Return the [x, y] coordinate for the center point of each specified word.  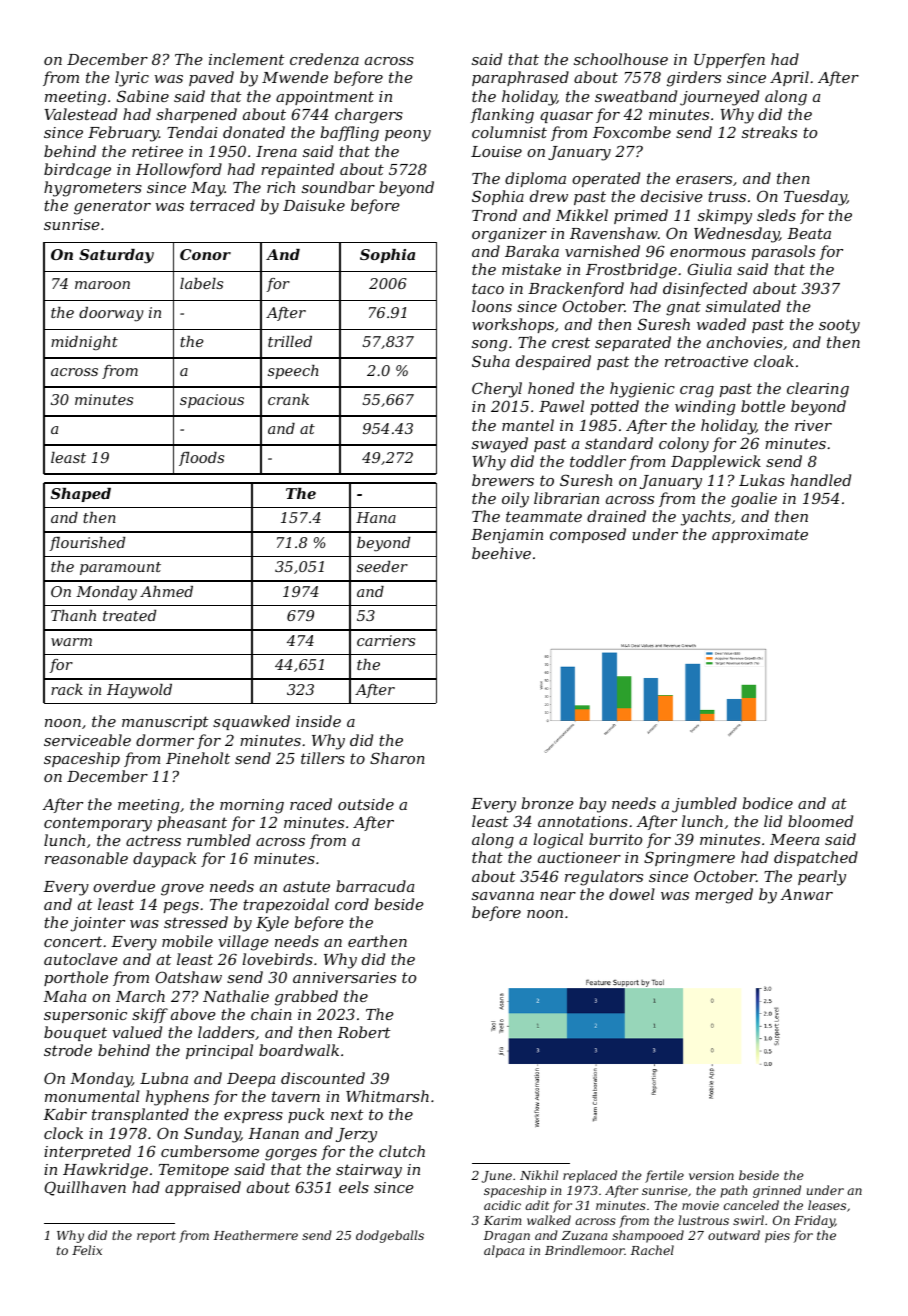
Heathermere [255, 1235]
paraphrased [520, 78]
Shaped [81, 495]
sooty [839, 326]
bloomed [820, 821]
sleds [776, 215]
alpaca [504, 1251]
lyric [132, 79]
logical [558, 841]
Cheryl [497, 390]
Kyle [272, 924]
